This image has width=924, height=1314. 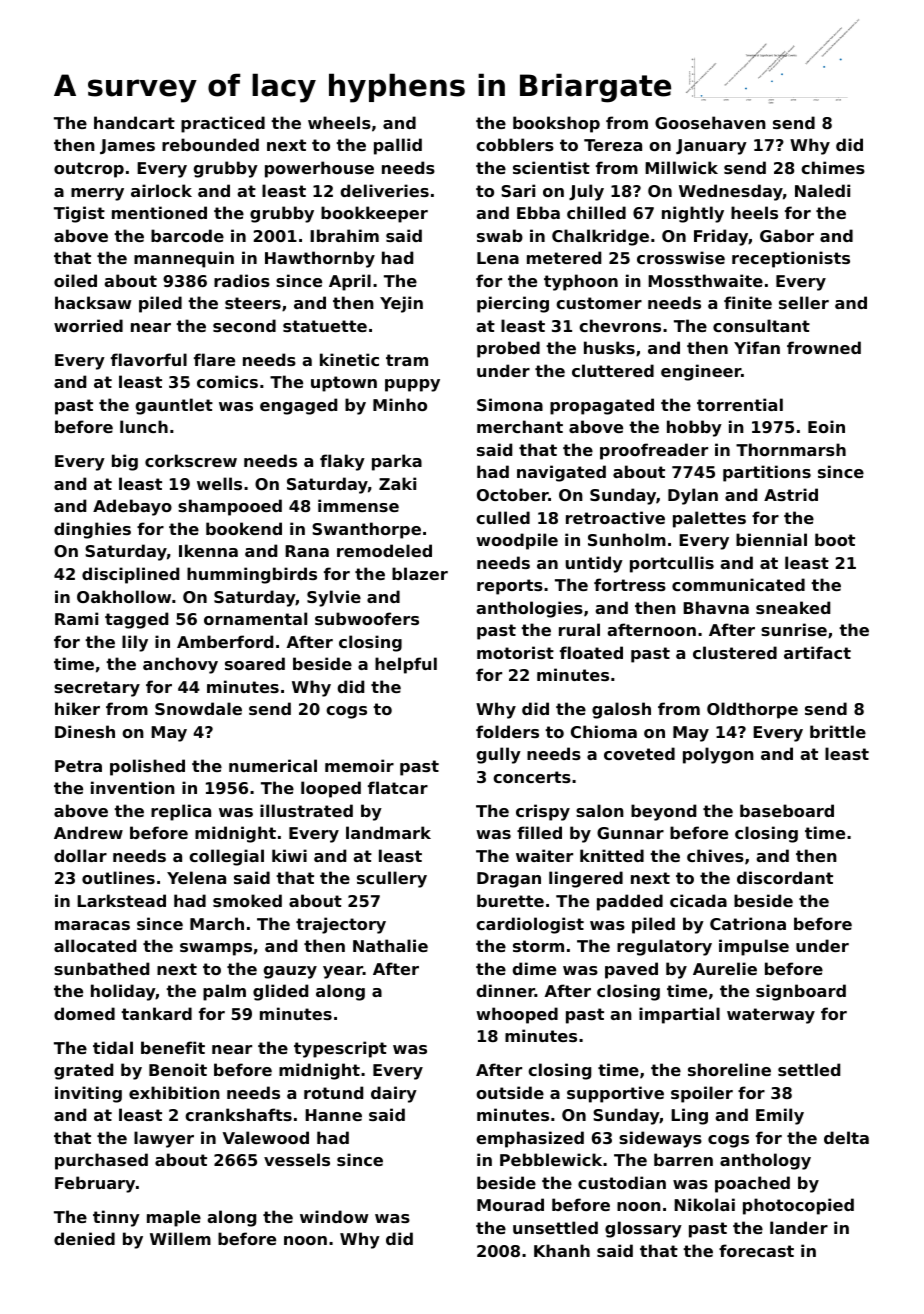 I want to click on Yejin, so click(x=401, y=304).
